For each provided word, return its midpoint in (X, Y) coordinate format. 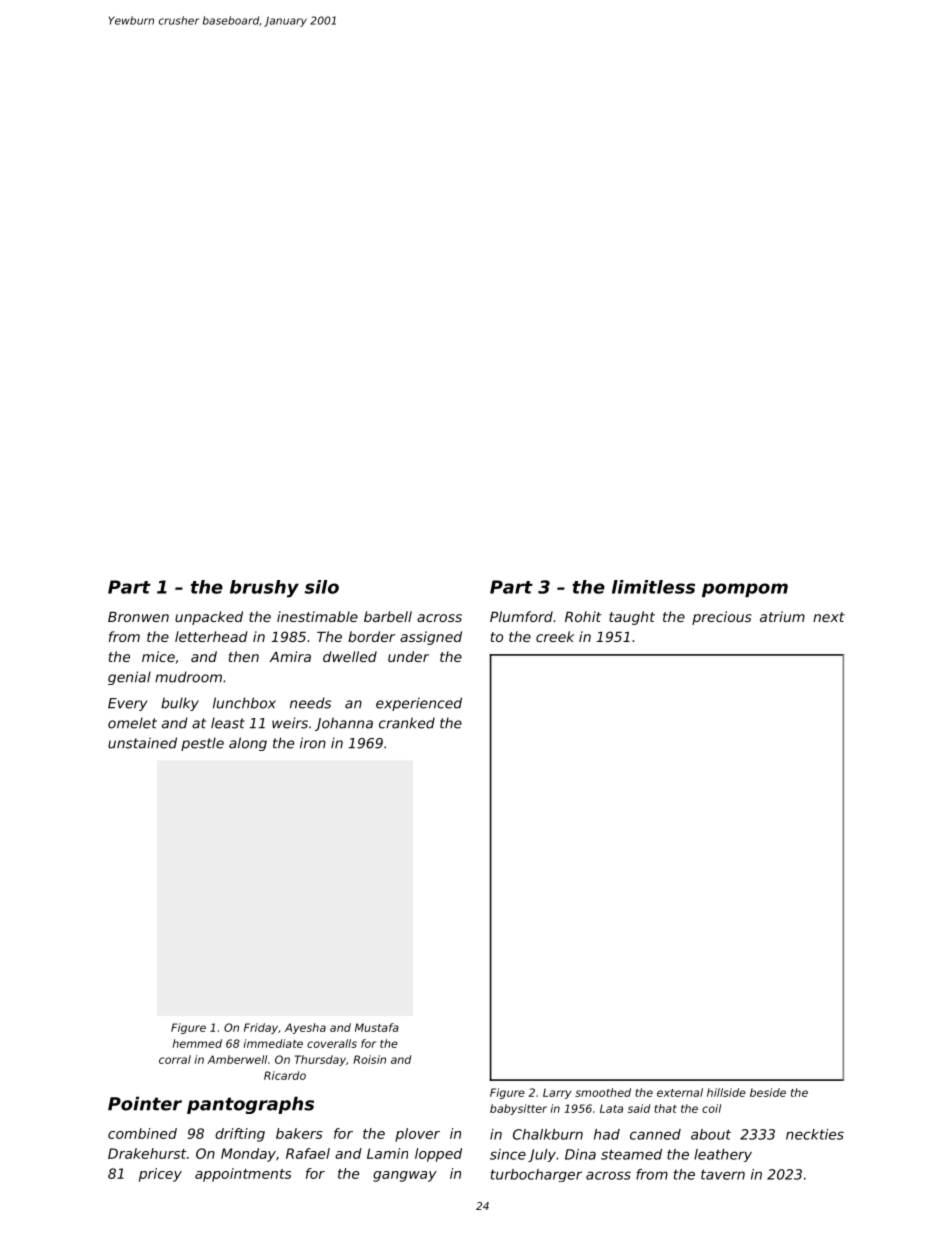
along (248, 744)
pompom (745, 590)
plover (417, 1135)
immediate (273, 1043)
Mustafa (377, 1027)
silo (322, 587)
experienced (419, 704)
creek (555, 636)
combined (142, 1133)
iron (313, 743)
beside (768, 1092)
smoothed (603, 1092)
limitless (653, 587)
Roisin (369, 1059)
